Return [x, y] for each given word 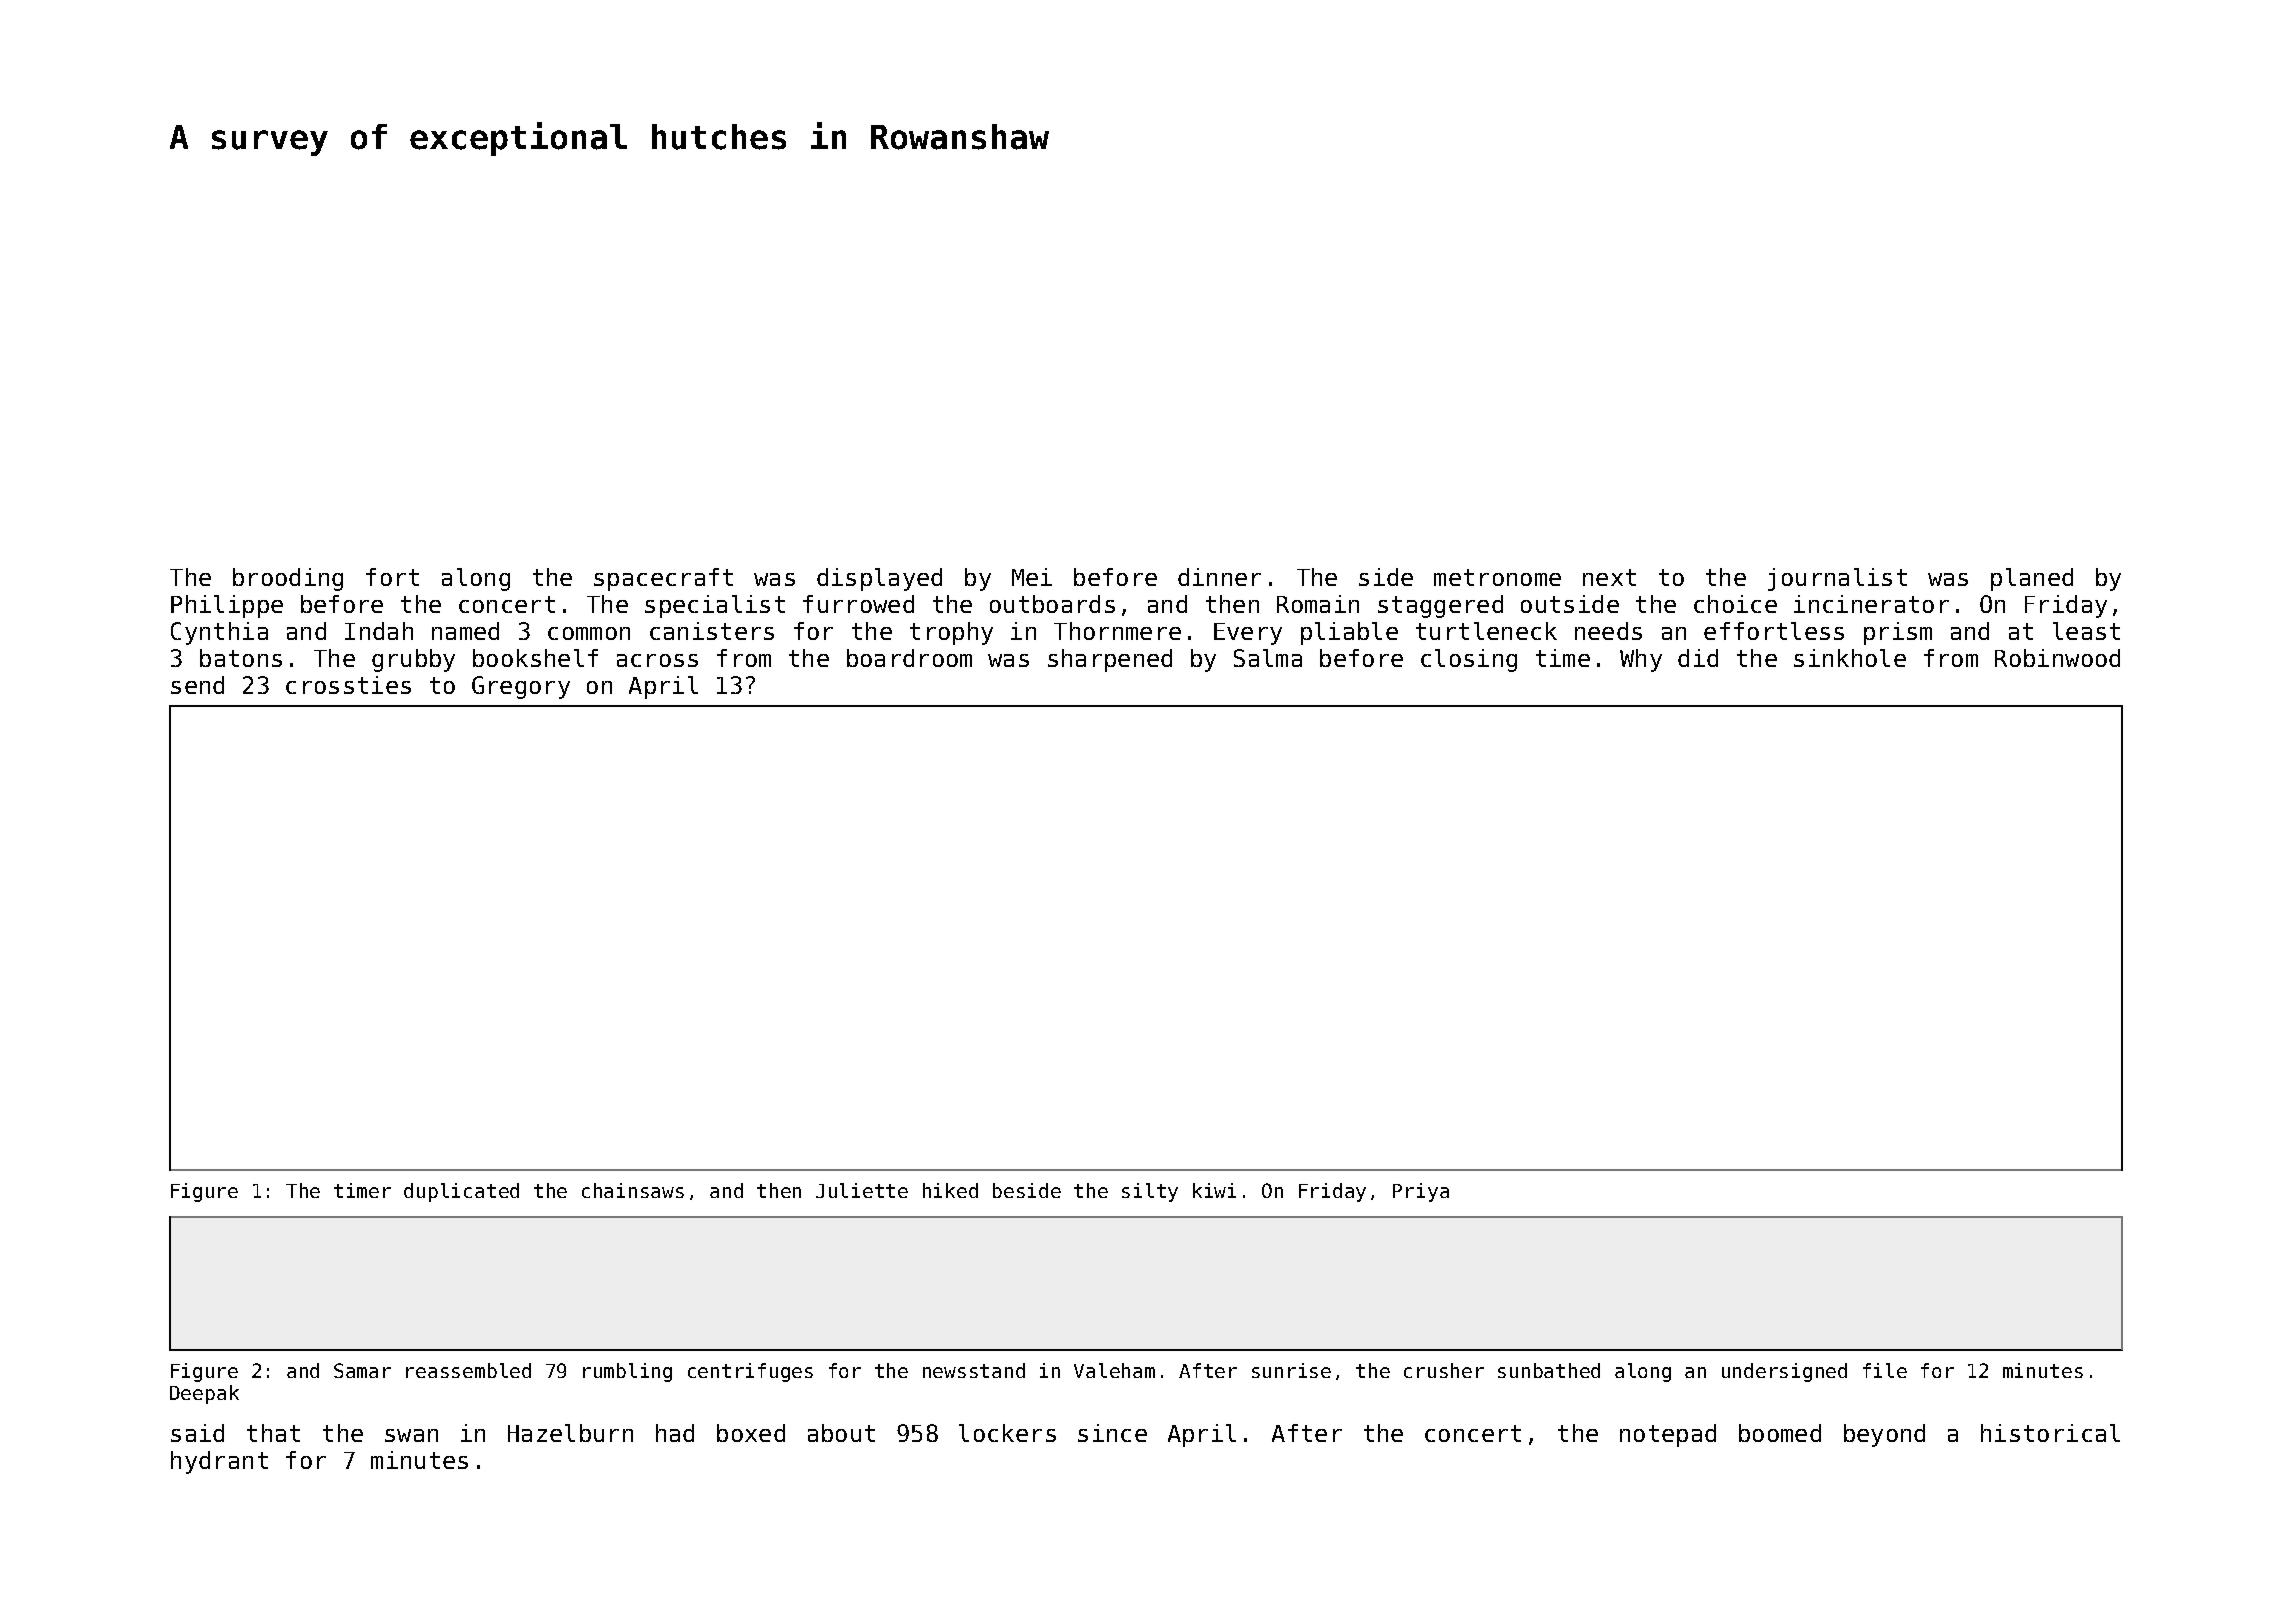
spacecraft [663, 579]
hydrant [219, 1462]
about [841, 1433]
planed [2032, 579]
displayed [879, 579]
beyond [1884, 1435]
